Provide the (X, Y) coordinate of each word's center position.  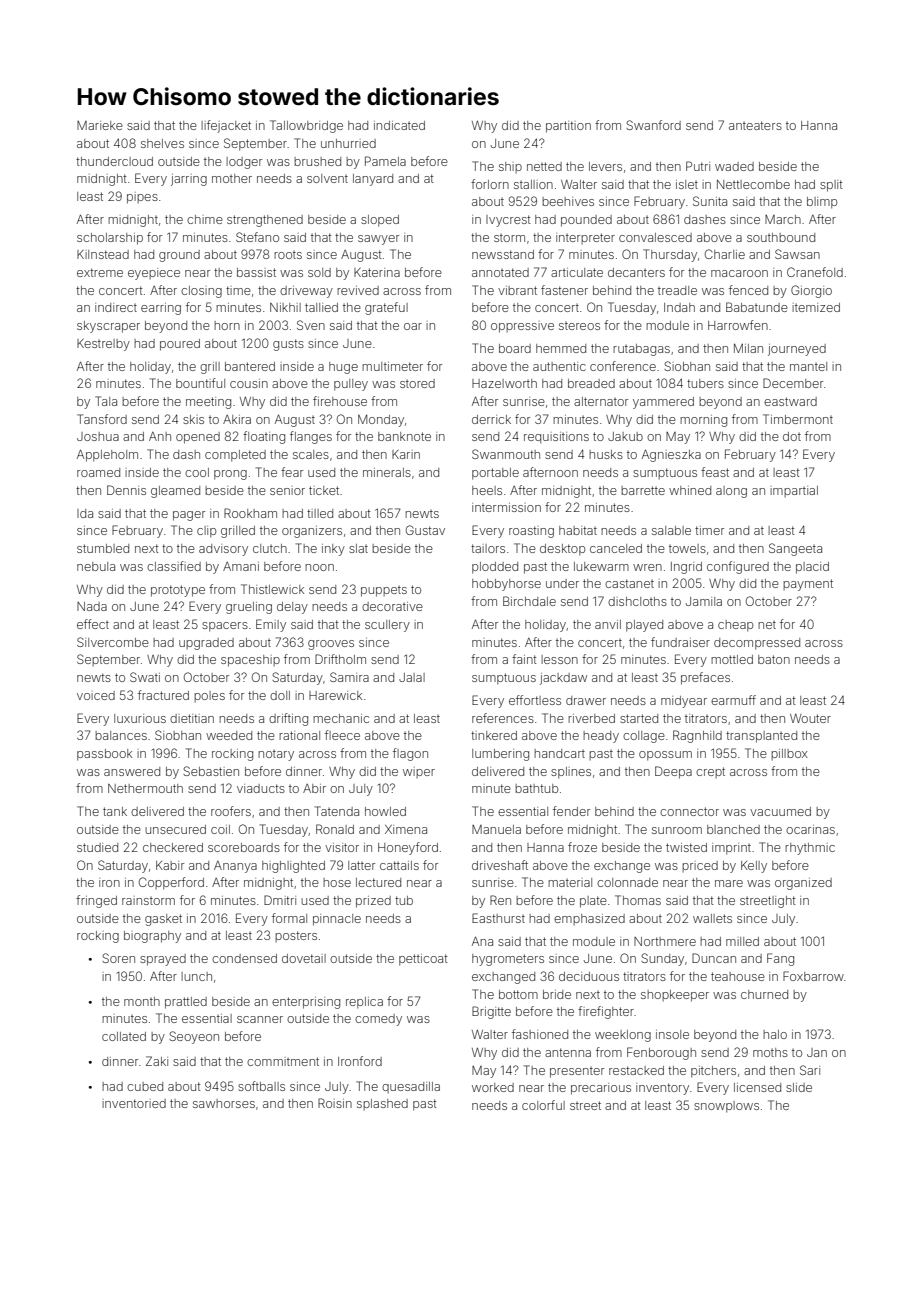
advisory (223, 550)
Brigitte (491, 1012)
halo (775, 1034)
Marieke (100, 125)
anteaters (755, 125)
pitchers (713, 1072)
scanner (260, 1019)
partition (568, 127)
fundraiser (680, 642)
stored (417, 383)
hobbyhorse (506, 585)
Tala (106, 401)
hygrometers (508, 960)
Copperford (171, 883)
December (793, 383)
